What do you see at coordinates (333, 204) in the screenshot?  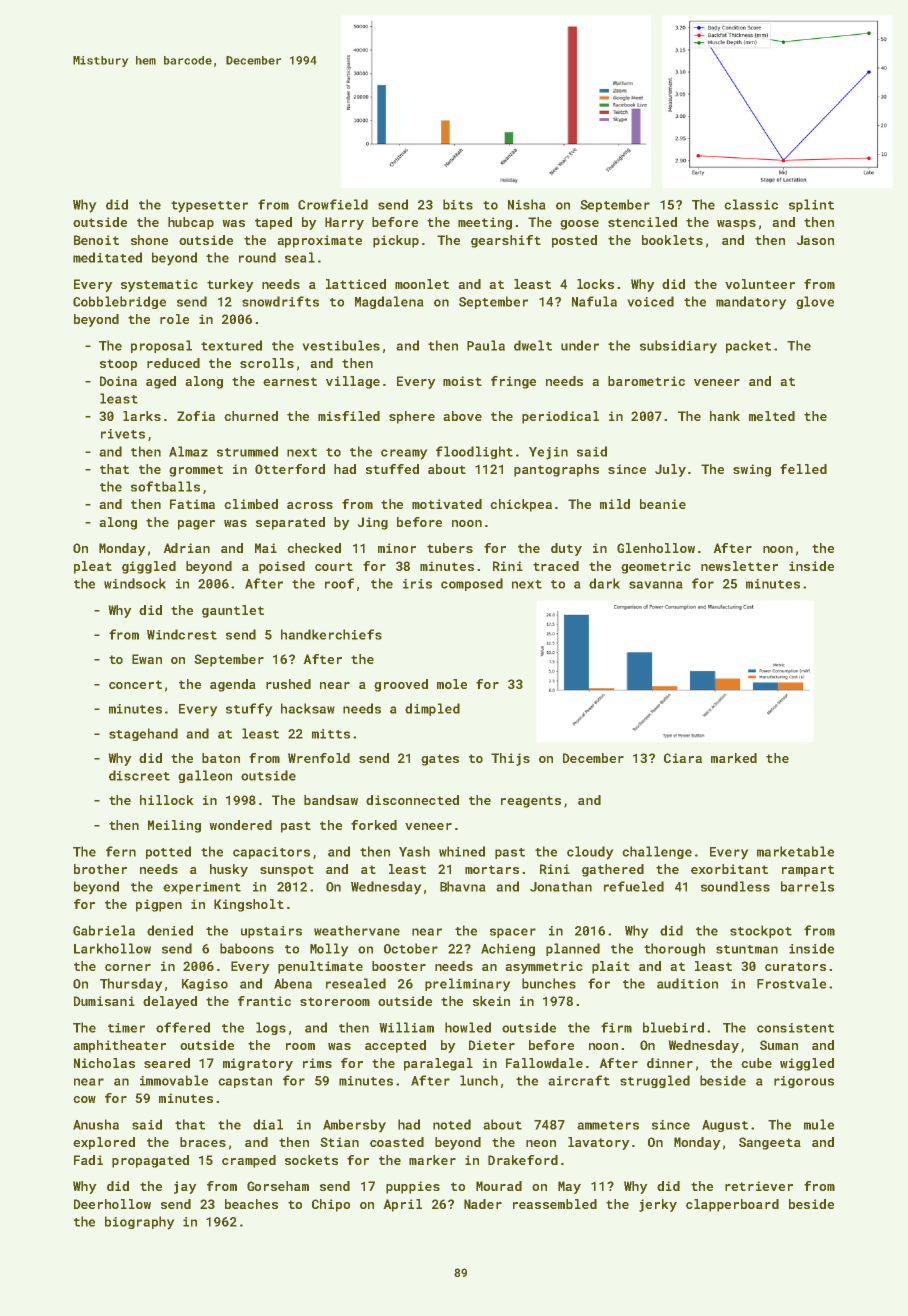 I see `Crowfield` at bounding box center [333, 204].
